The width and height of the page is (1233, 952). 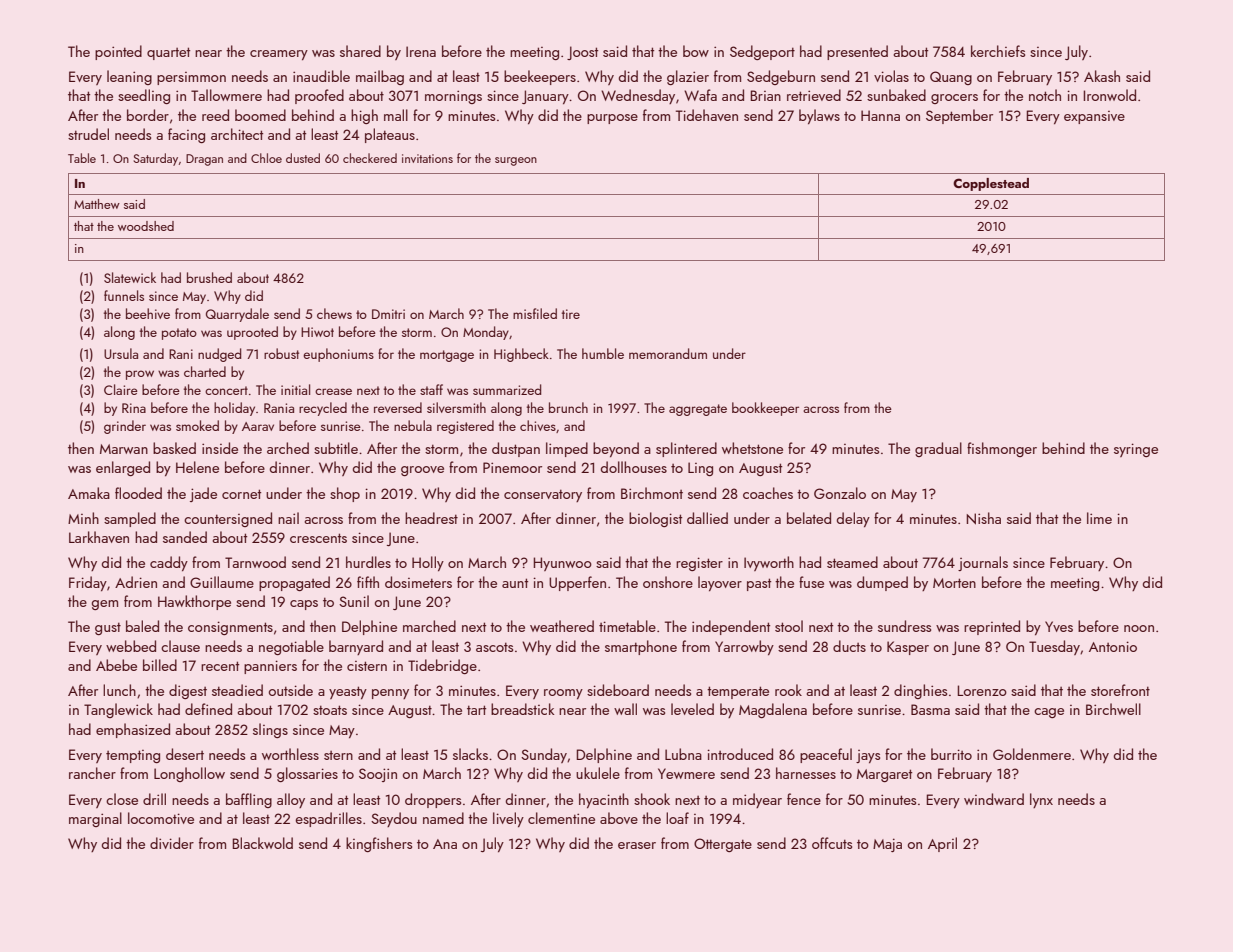 What do you see at coordinates (535, 313) in the page?
I see `misfiled` at bounding box center [535, 313].
